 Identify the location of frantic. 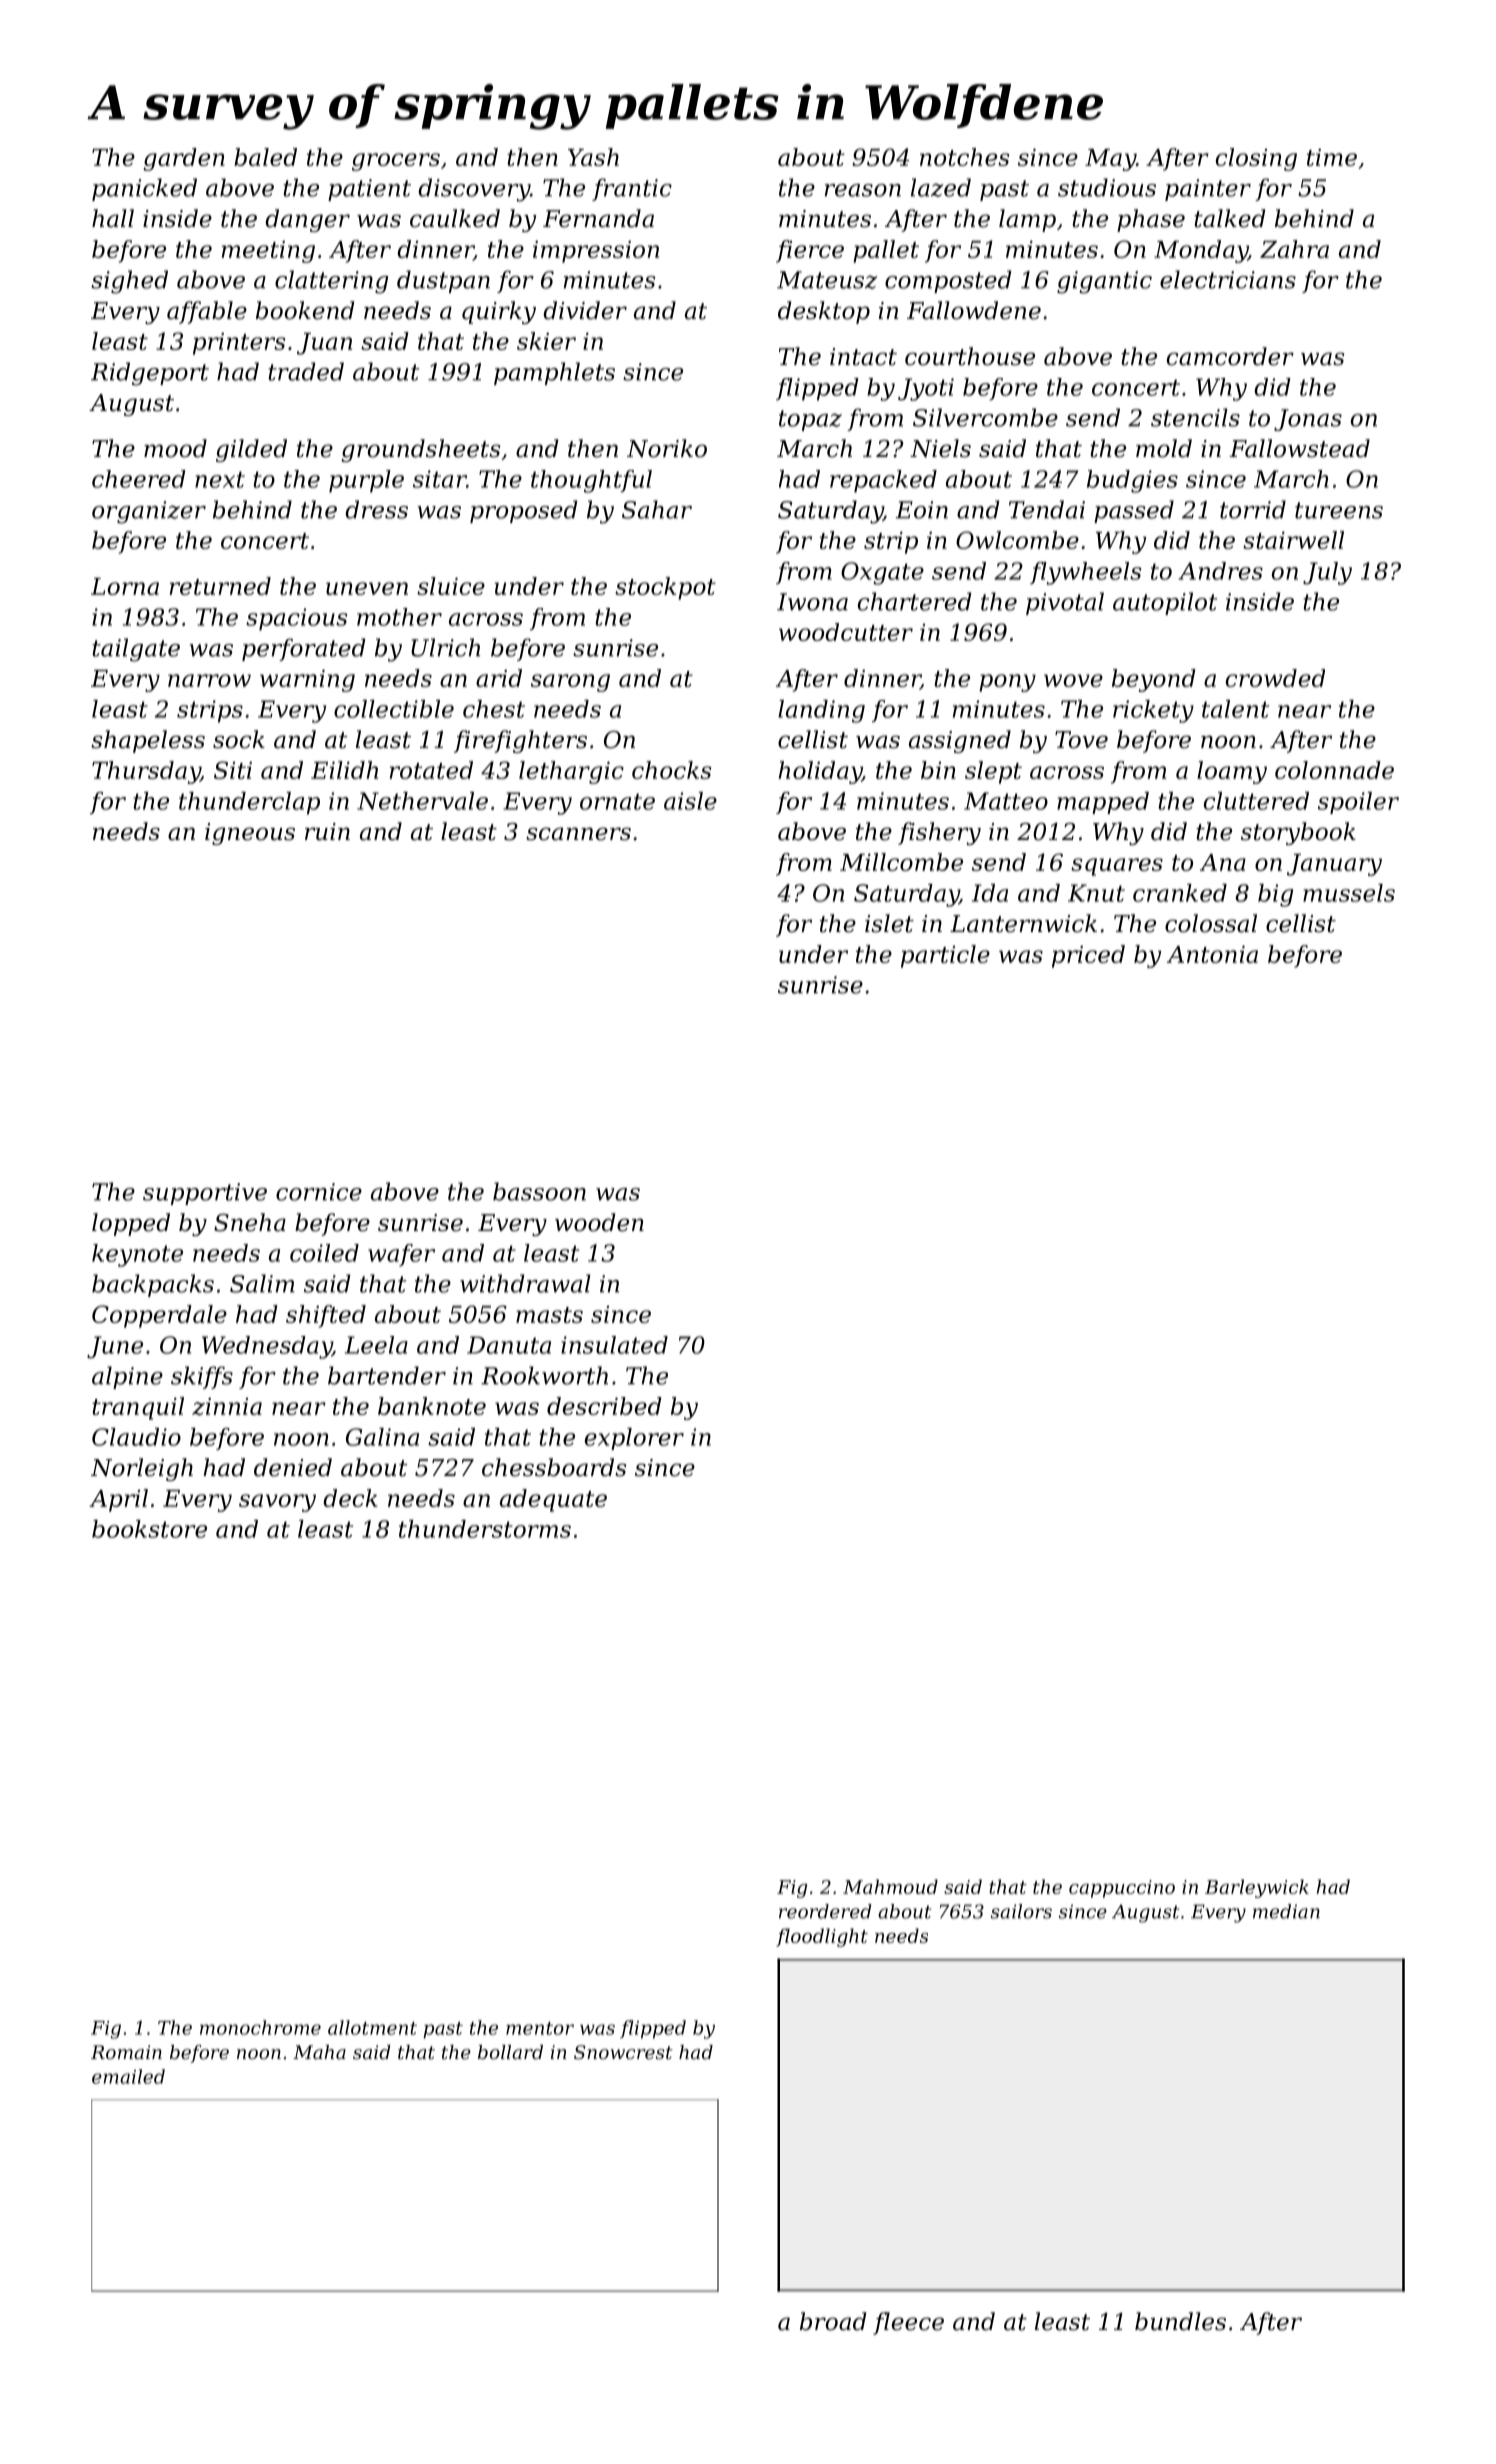
(632, 189).
